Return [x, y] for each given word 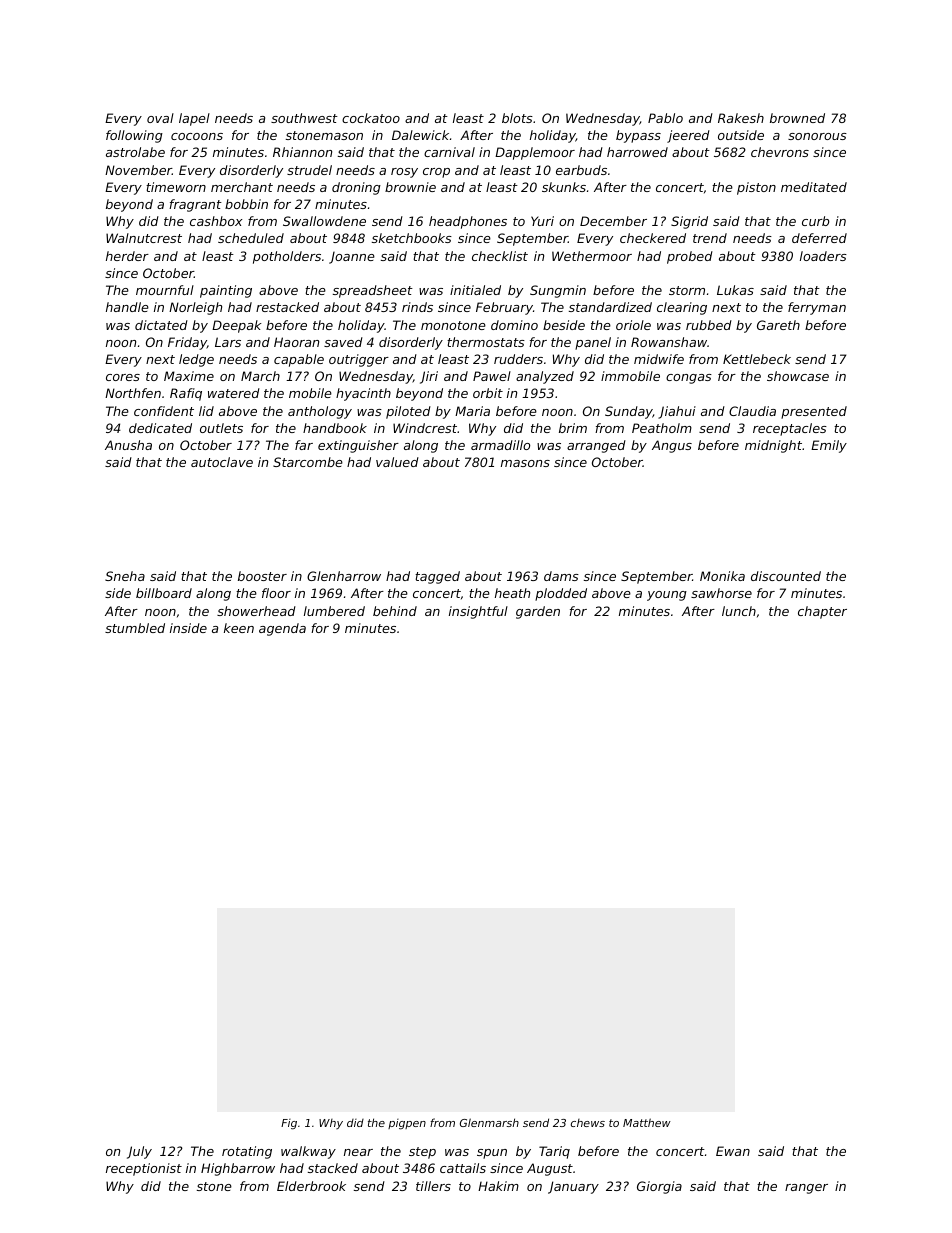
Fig [289, 1124]
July [139, 1152]
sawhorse [721, 593]
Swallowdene [324, 221]
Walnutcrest [144, 238]
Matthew [647, 1122]
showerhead [256, 611]
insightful [478, 612]
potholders [287, 257]
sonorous [817, 136]
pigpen [407, 1124]
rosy [404, 173]
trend [710, 238]
